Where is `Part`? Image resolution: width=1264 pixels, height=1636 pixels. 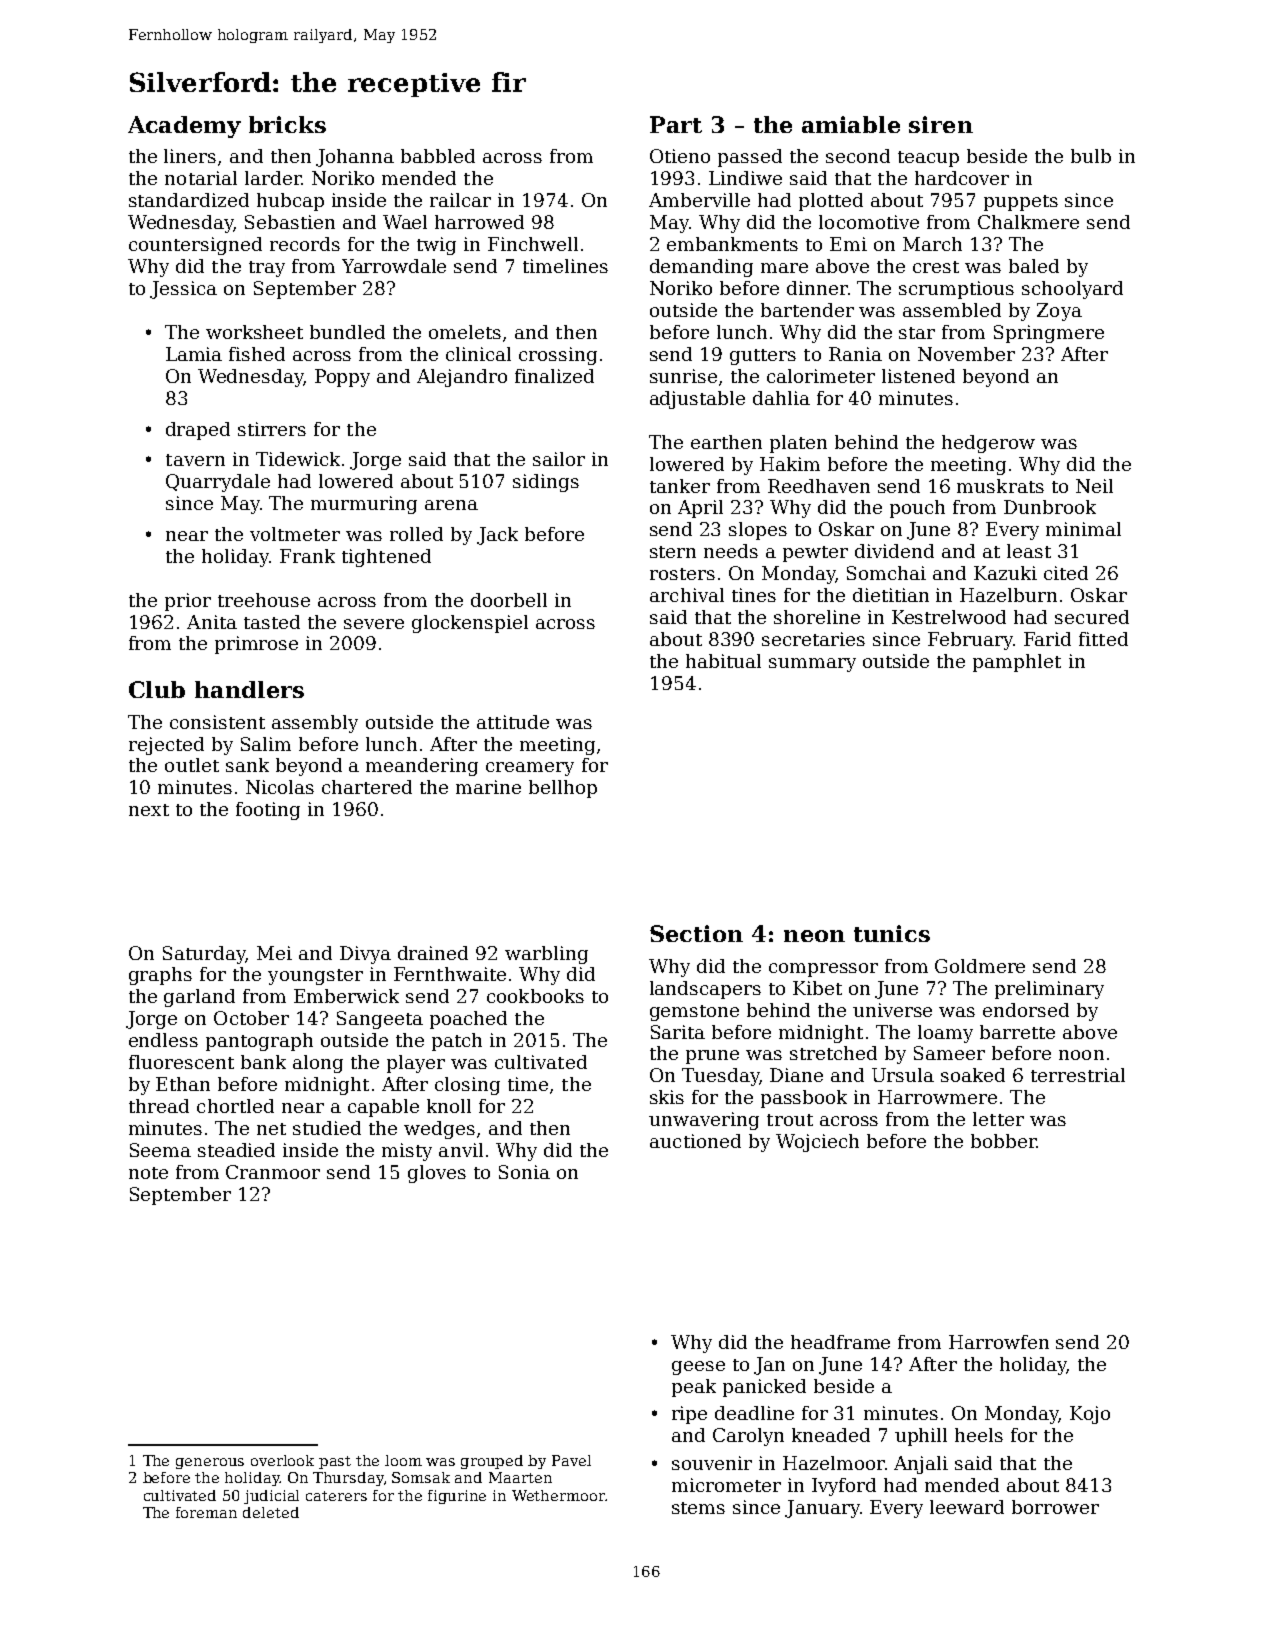 Part is located at coordinates (676, 124).
